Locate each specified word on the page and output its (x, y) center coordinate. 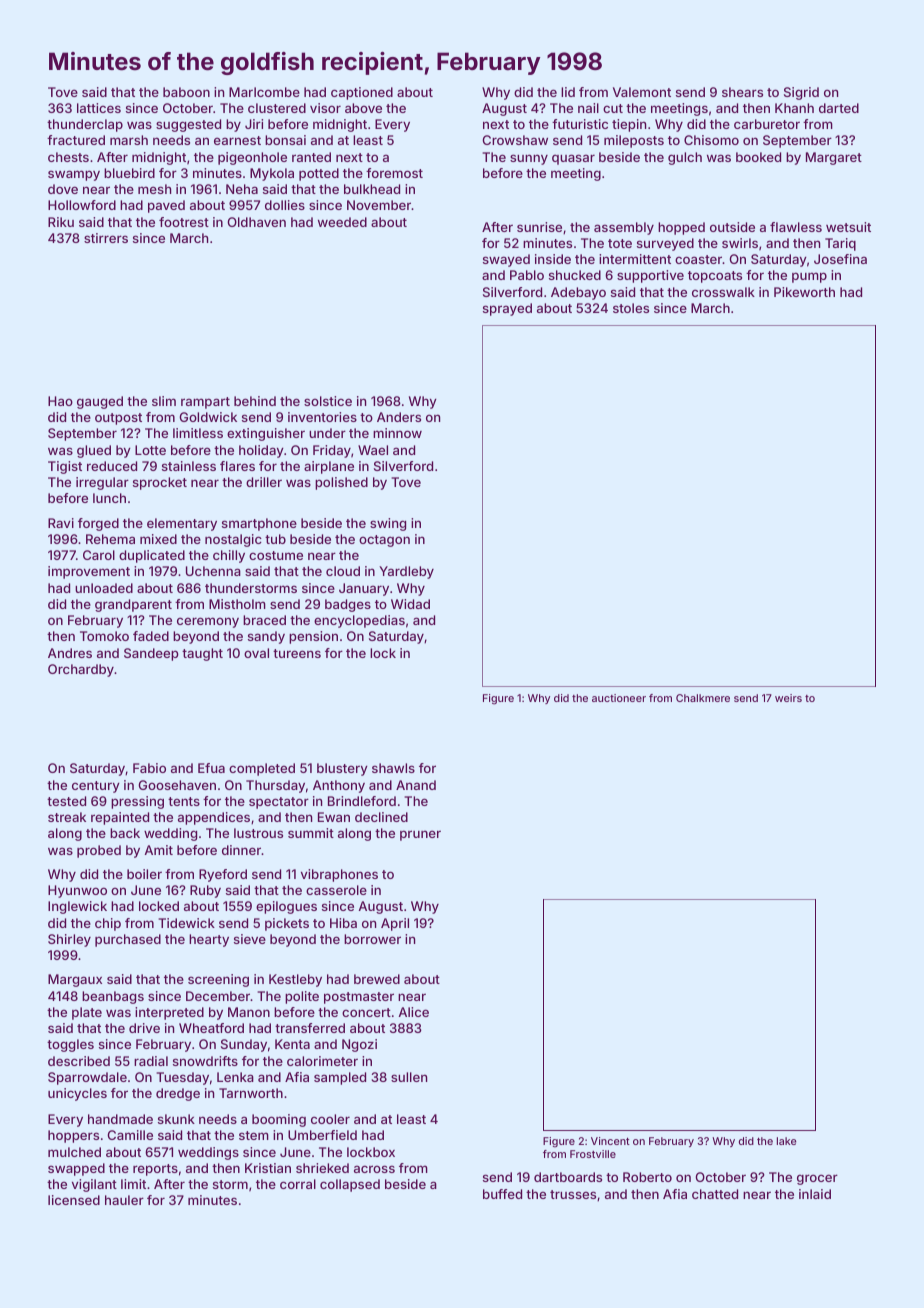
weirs (788, 698)
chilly (229, 556)
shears (742, 92)
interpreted (169, 1013)
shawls (393, 768)
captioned (362, 93)
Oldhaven (256, 222)
